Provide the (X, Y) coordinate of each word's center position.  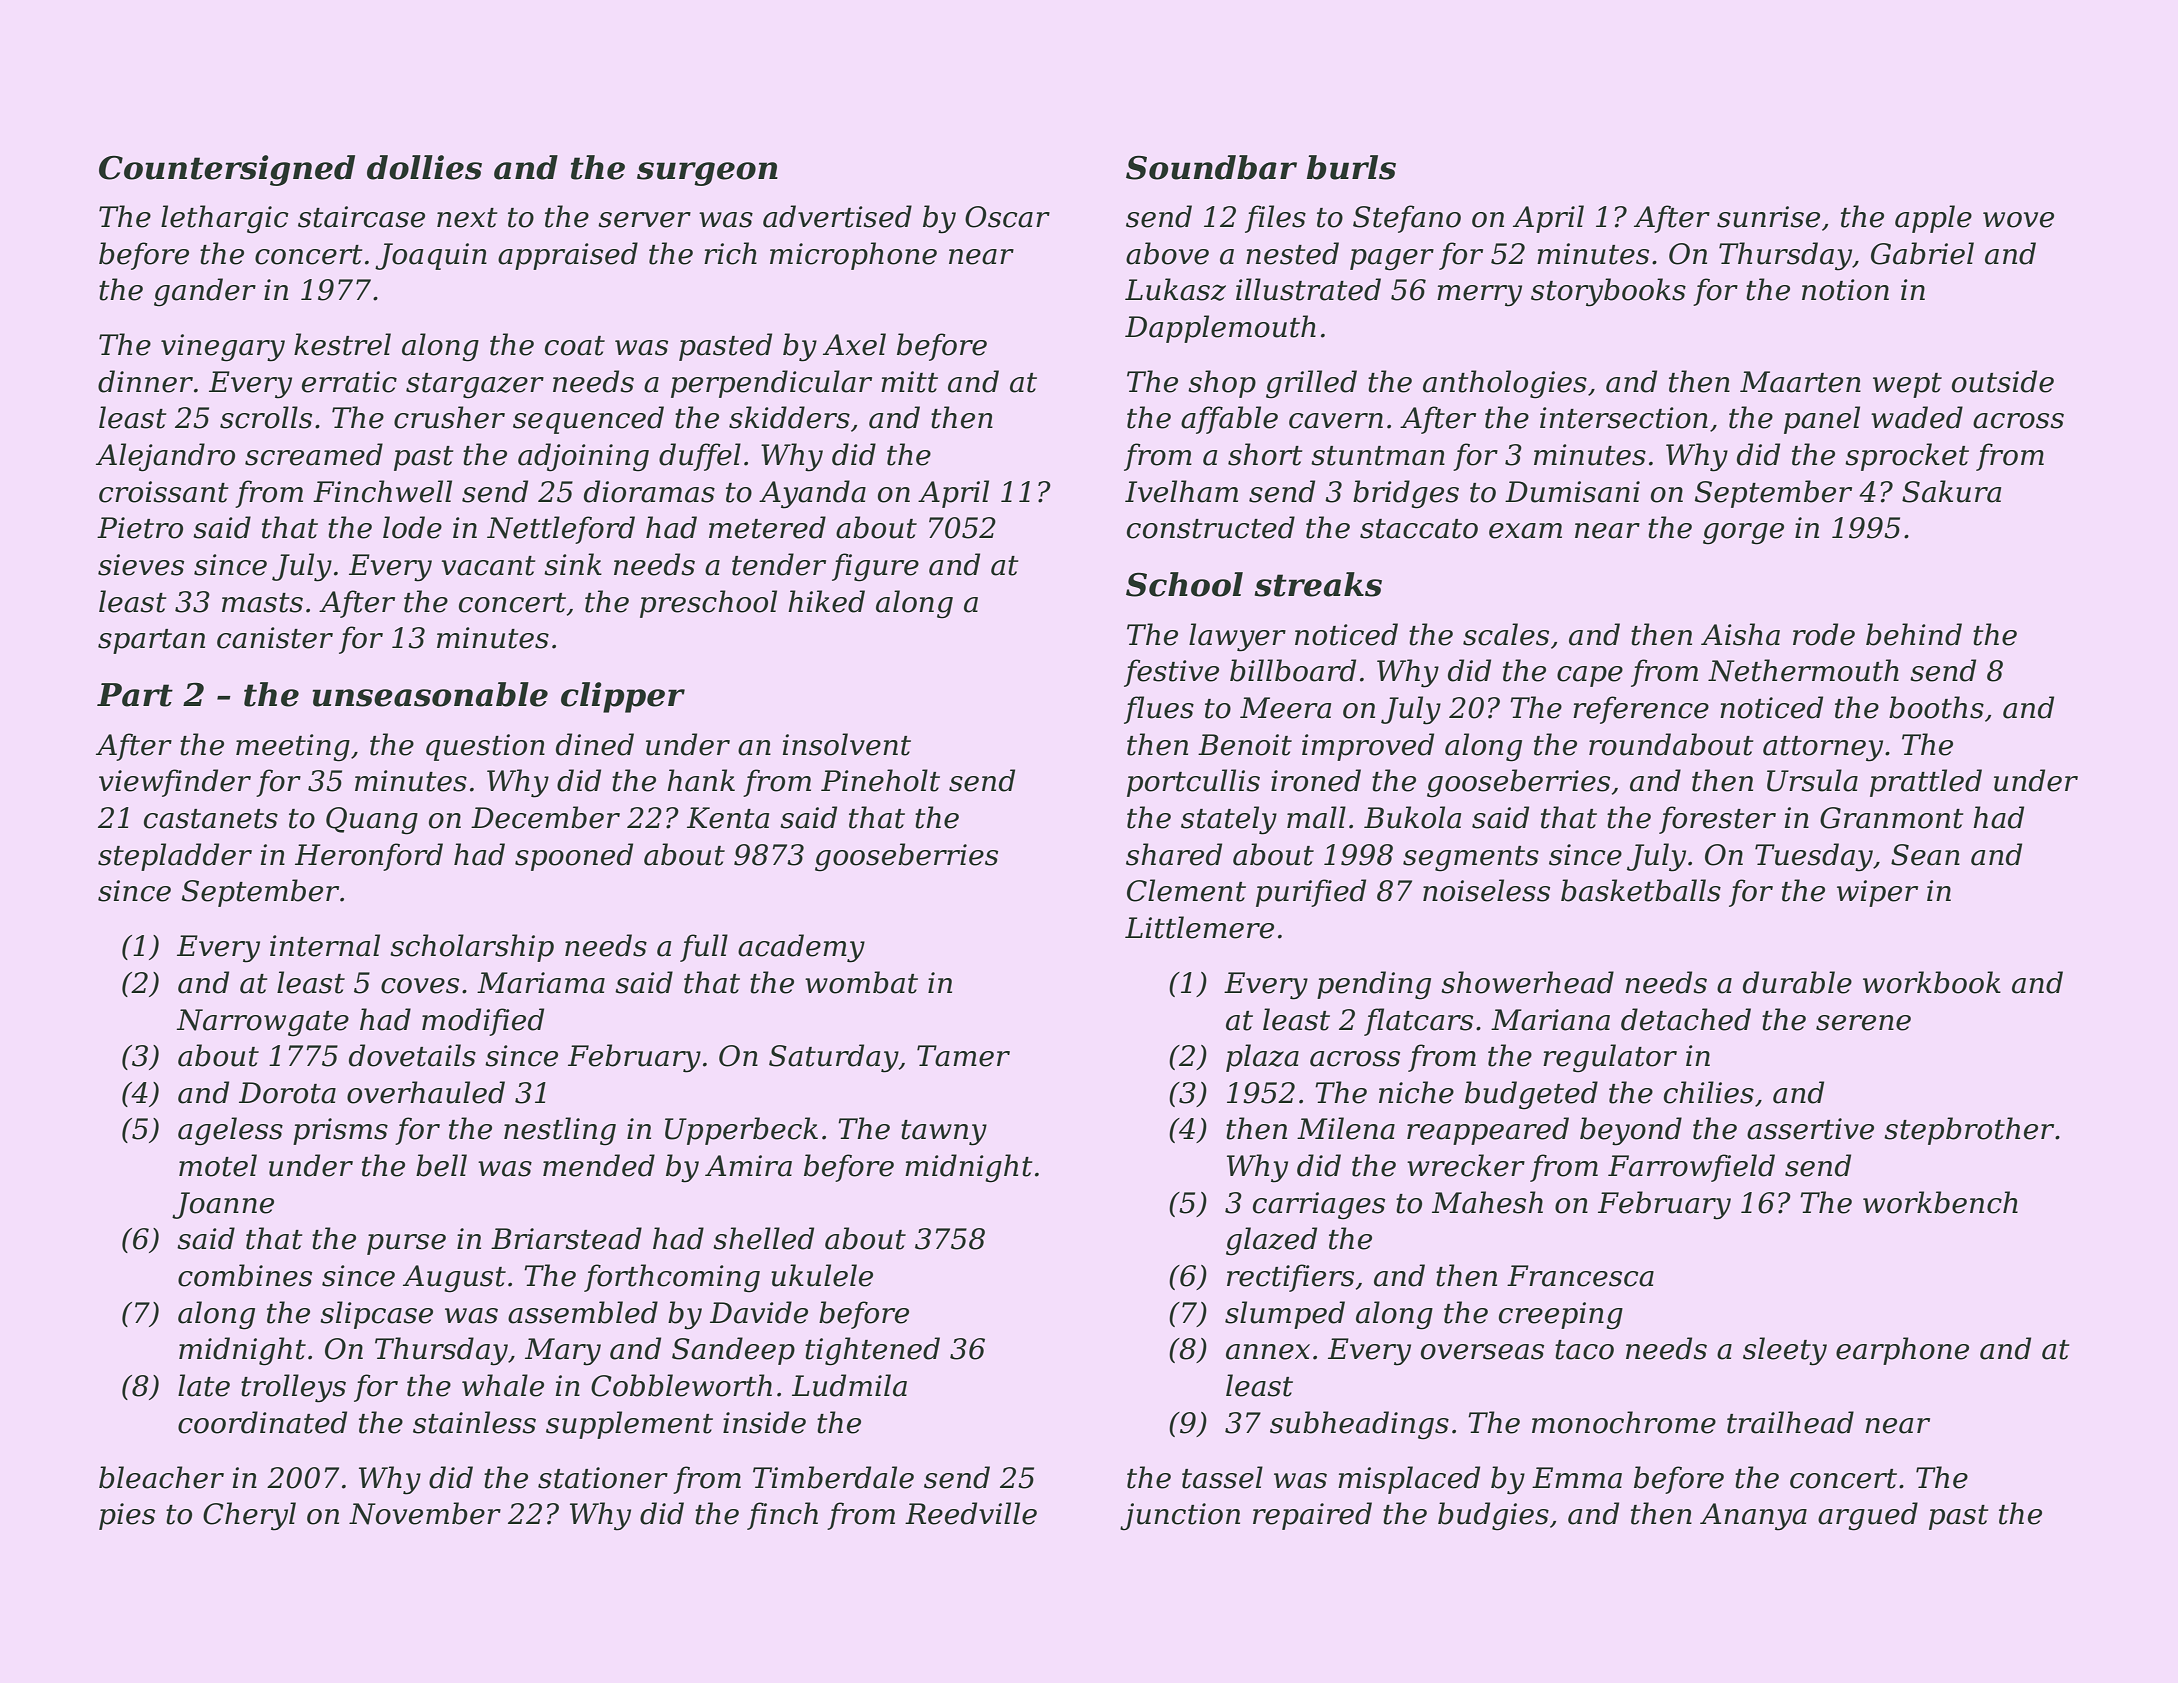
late (204, 1385)
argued (1868, 1516)
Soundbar (1211, 167)
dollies (424, 167)
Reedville (971, 1513)
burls (1351, 167)
